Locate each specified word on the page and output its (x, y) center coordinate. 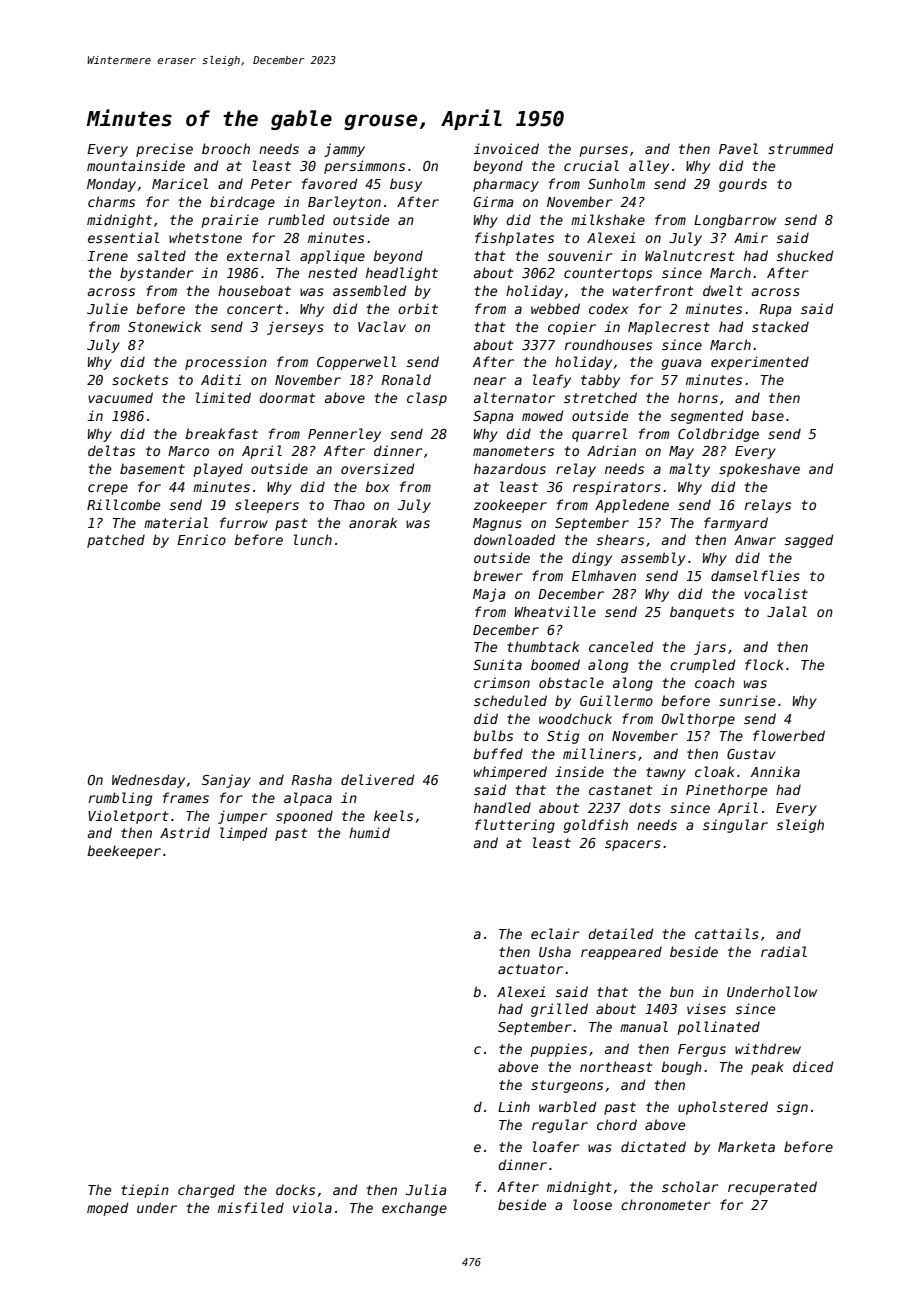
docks (295, 1189)
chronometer (666, 1204)
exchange (414, 1209)
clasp (427, 399)
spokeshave (759, 470)
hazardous (510, 468)
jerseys (295, 328)
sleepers (267, 506)
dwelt (722, 290)
